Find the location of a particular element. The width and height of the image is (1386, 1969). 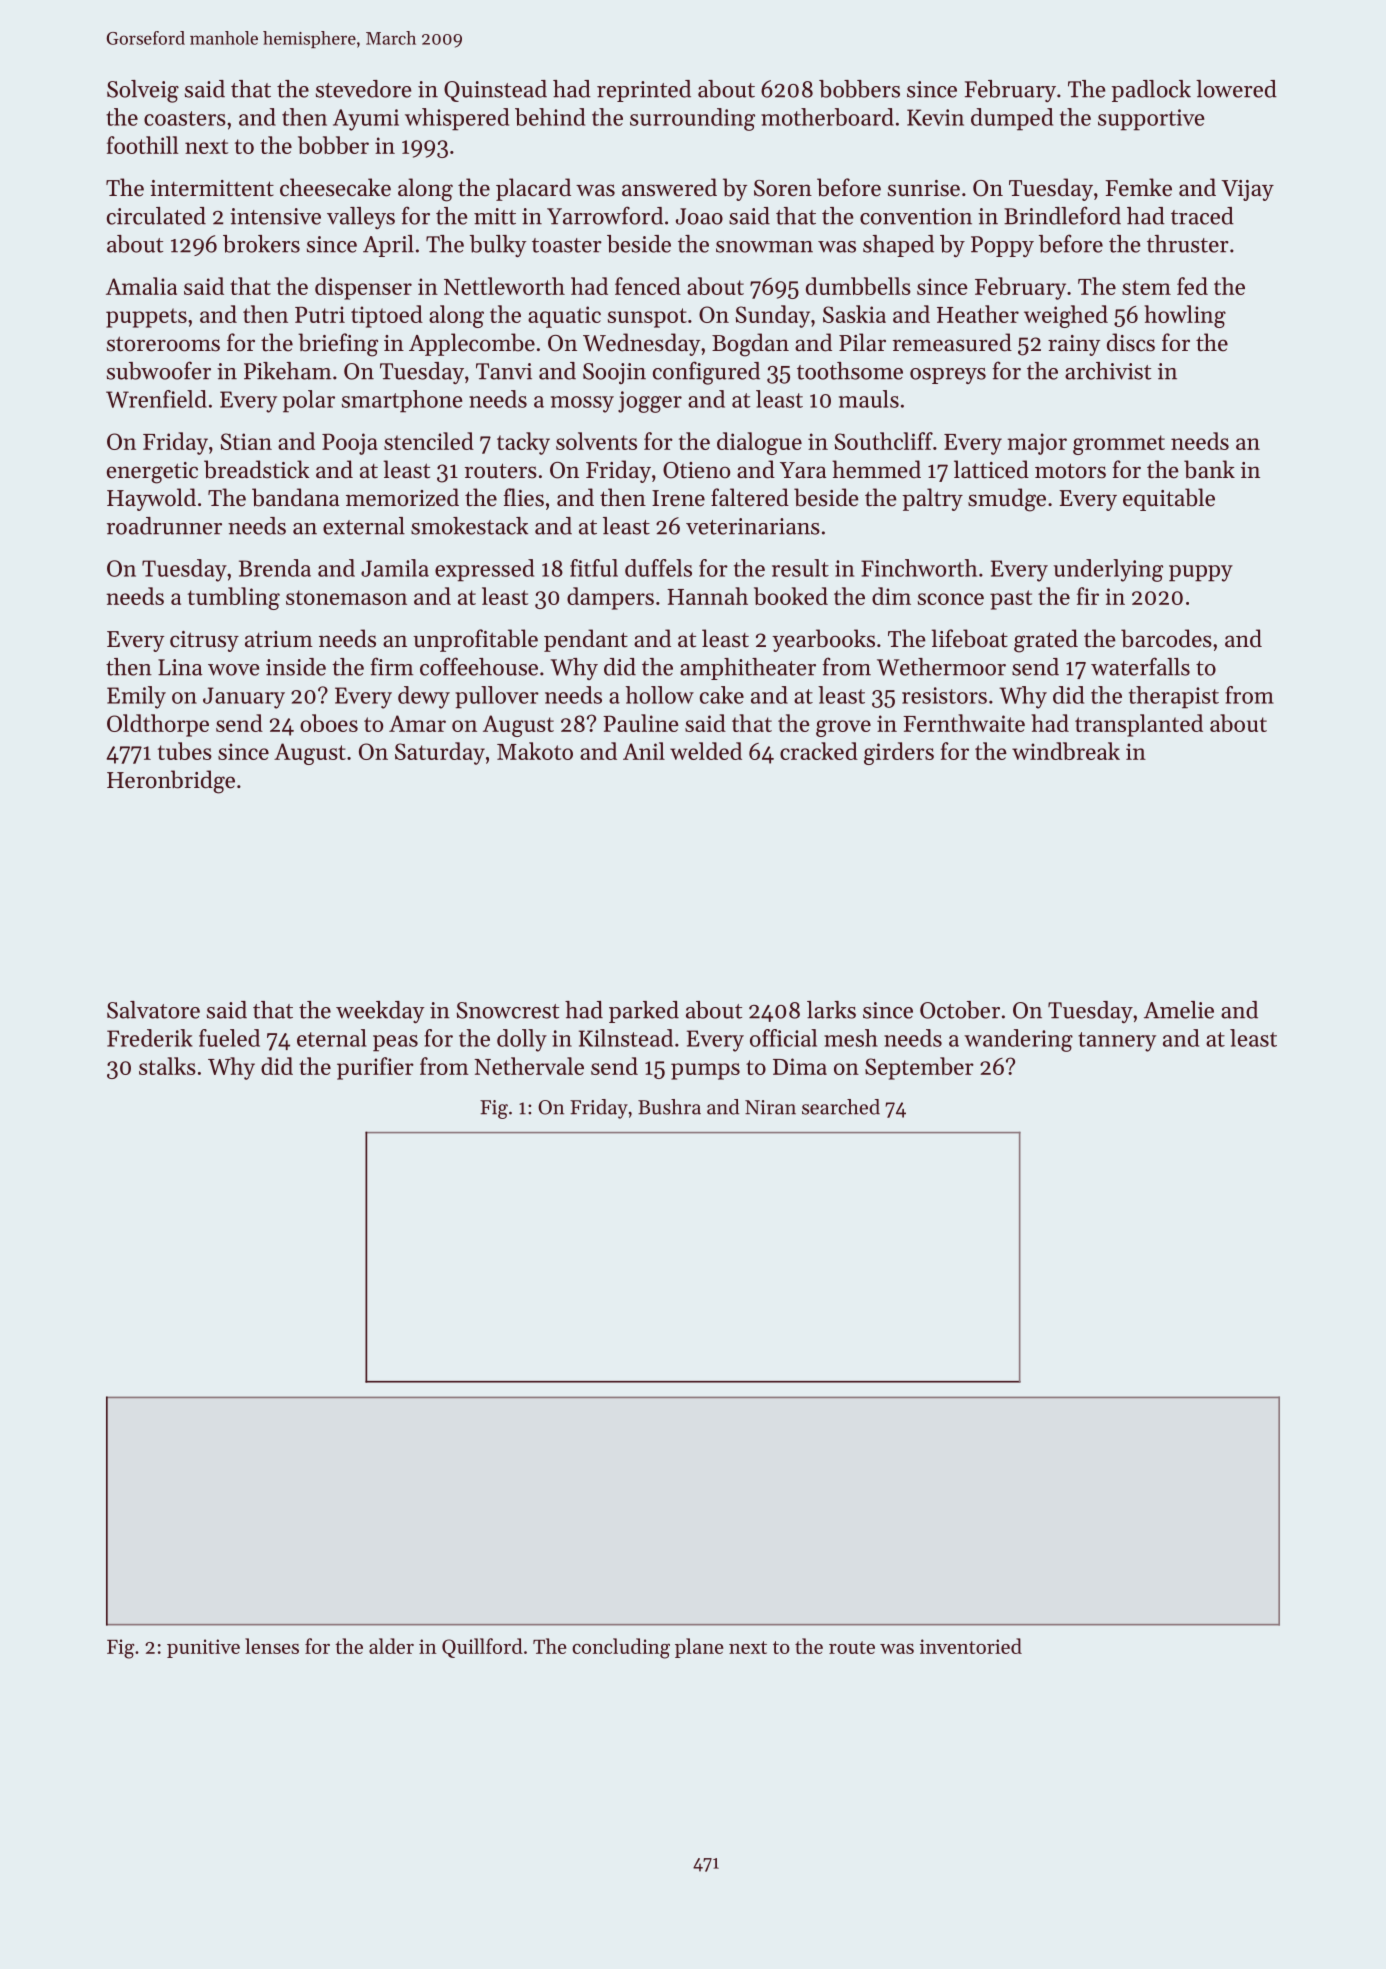

stevedore is located at coordinates (364, 89).
